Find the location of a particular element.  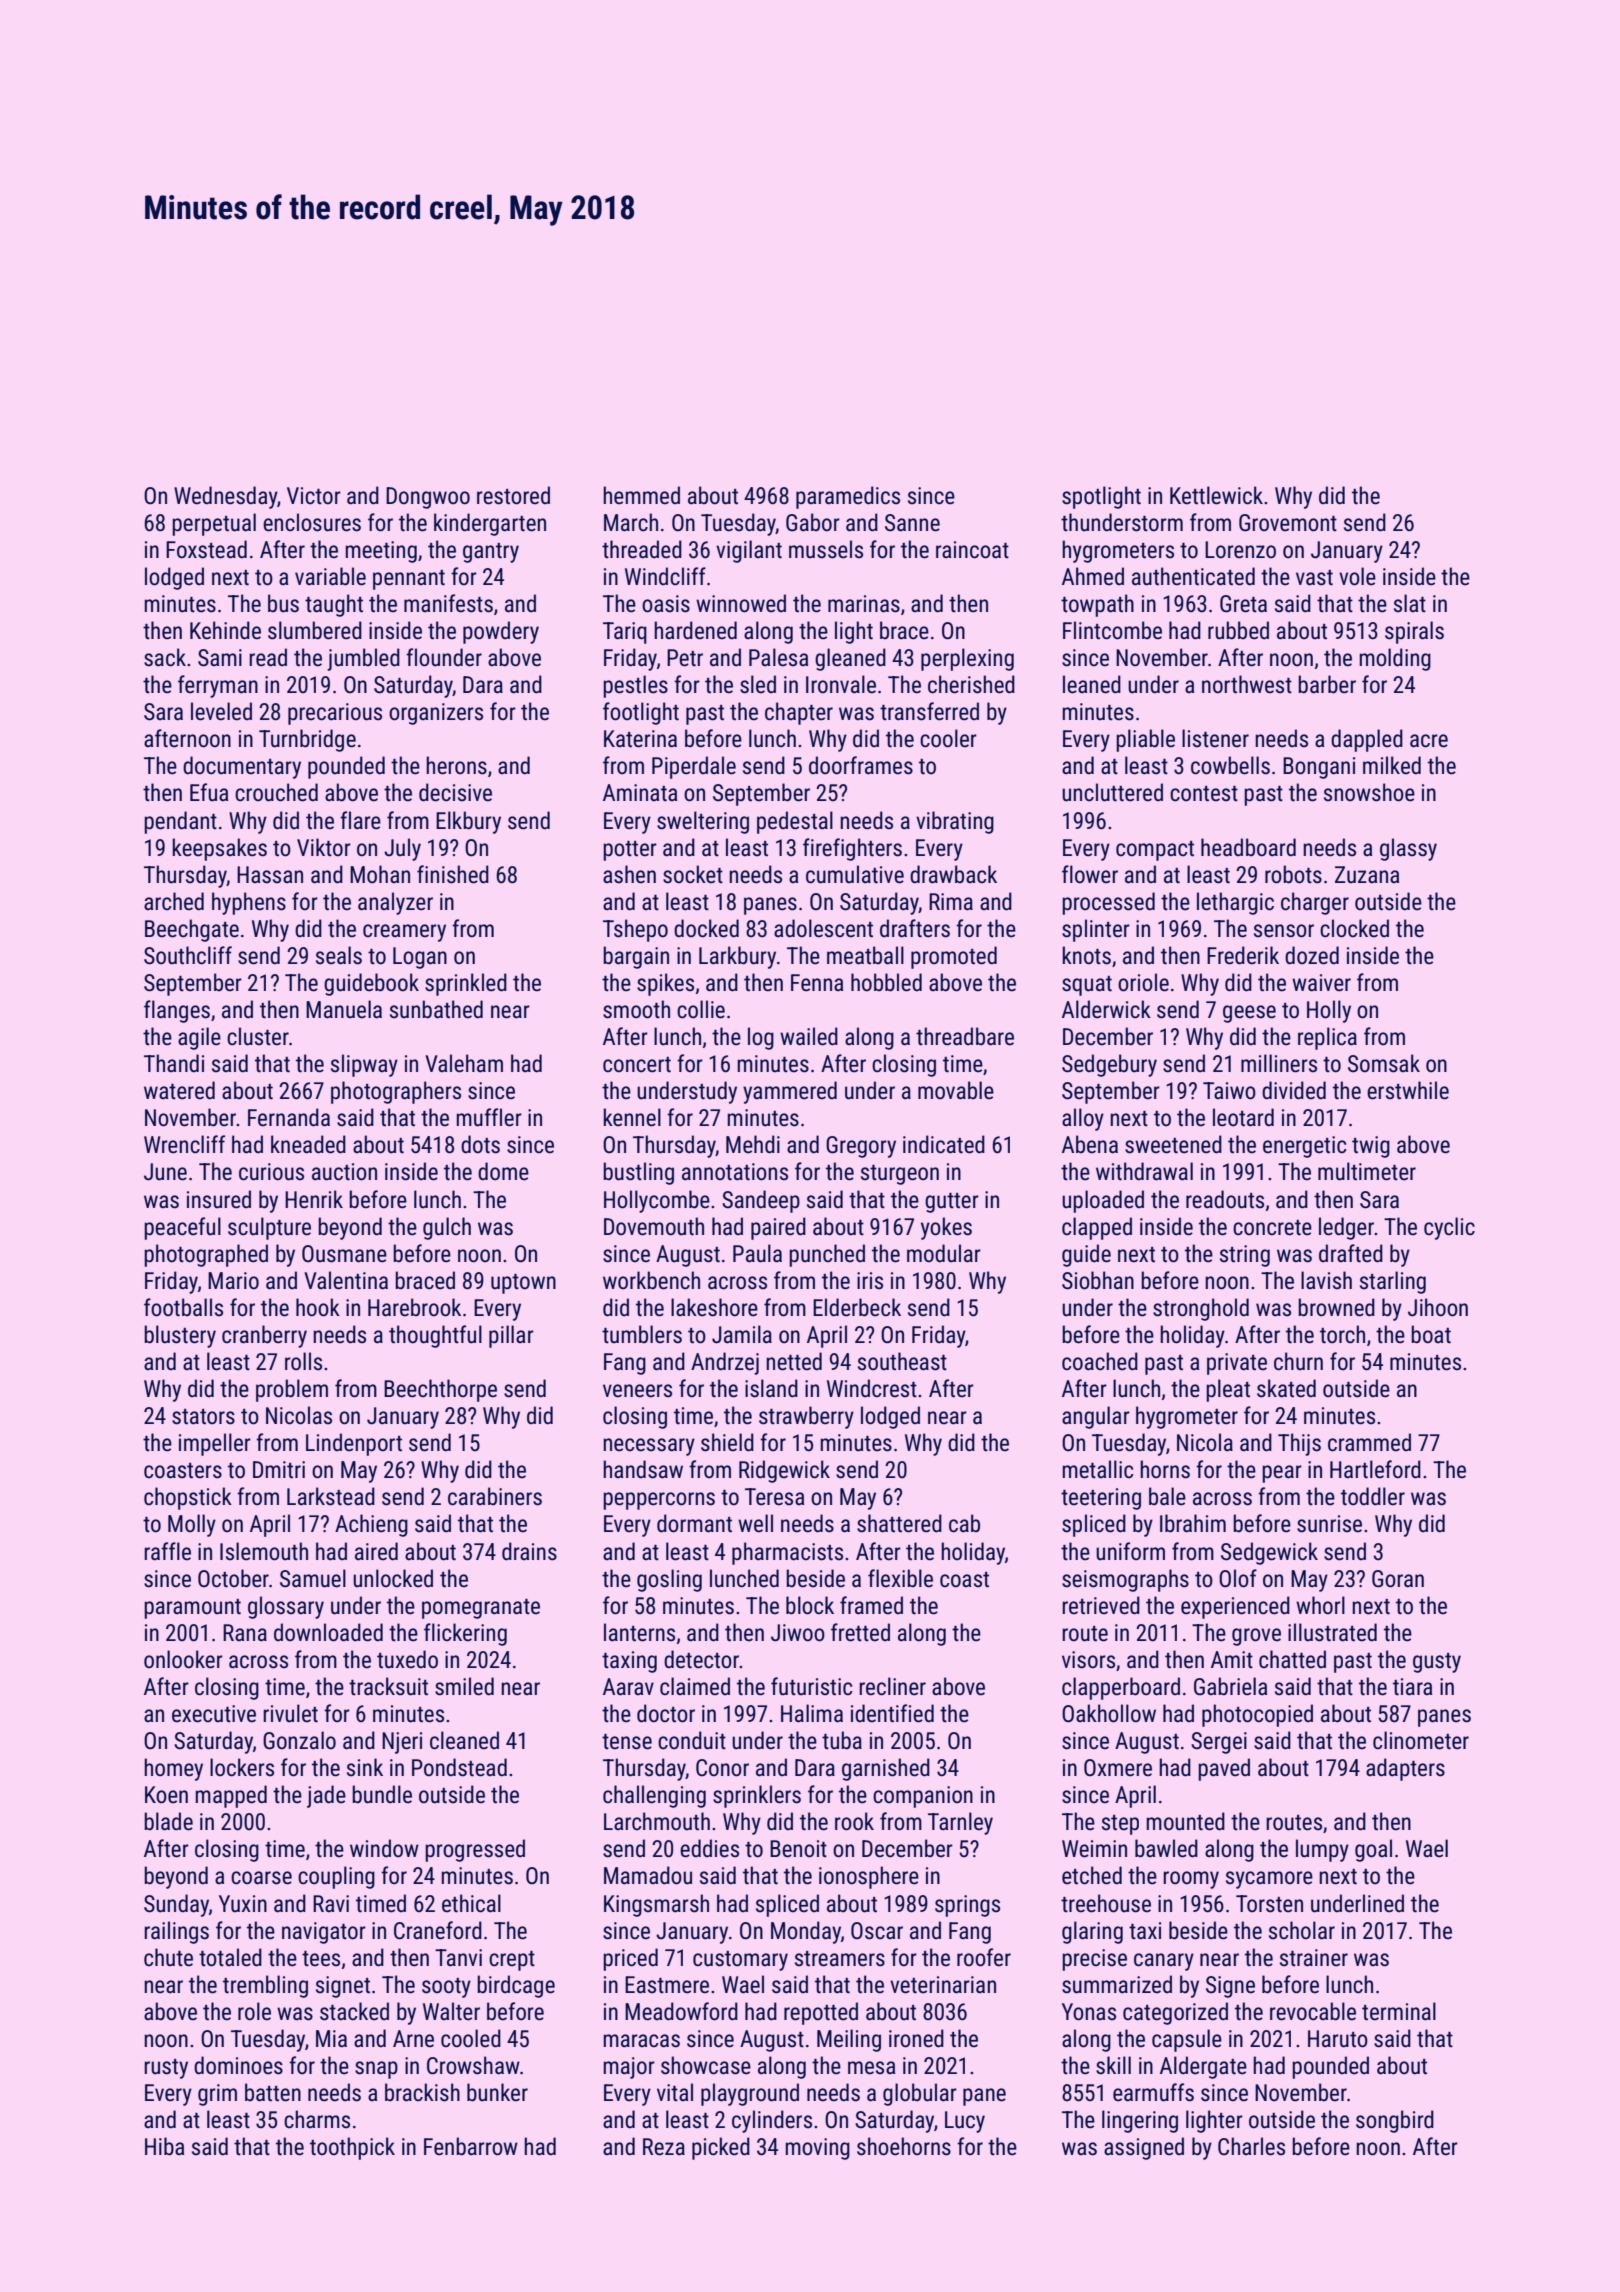

role is located at coordinates (254, 2011).
